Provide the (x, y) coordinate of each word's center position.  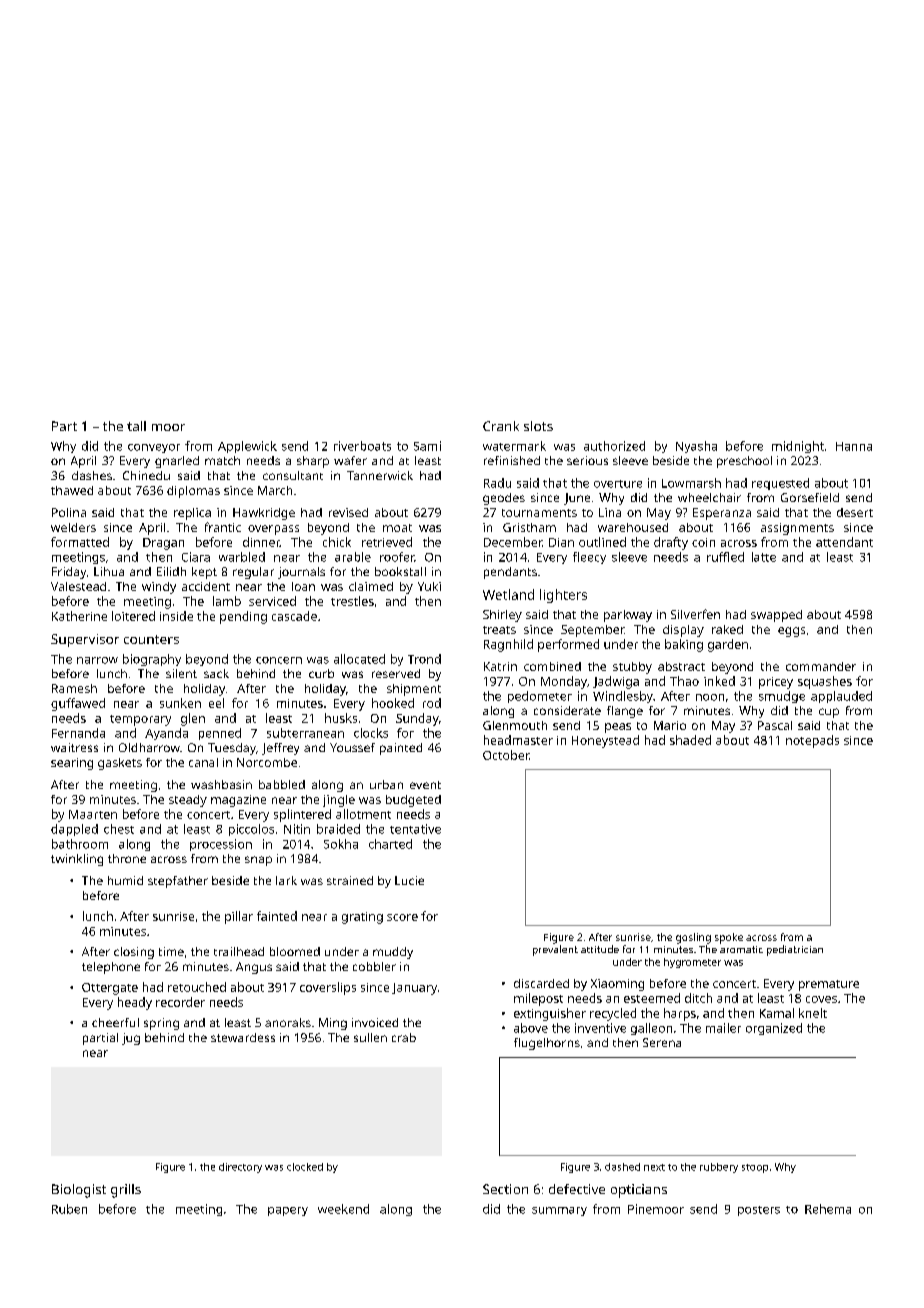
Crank (501, 426)
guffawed (78, 704)
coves (821, 999)
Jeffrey (280, 749)
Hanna (854, 446)
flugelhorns (547, 1044)
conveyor (154, 448)
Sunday (417, 719)
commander (821, 666)
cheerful (115, 1022)
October (506, 755)
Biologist (79, 1191)
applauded (841, 697)
